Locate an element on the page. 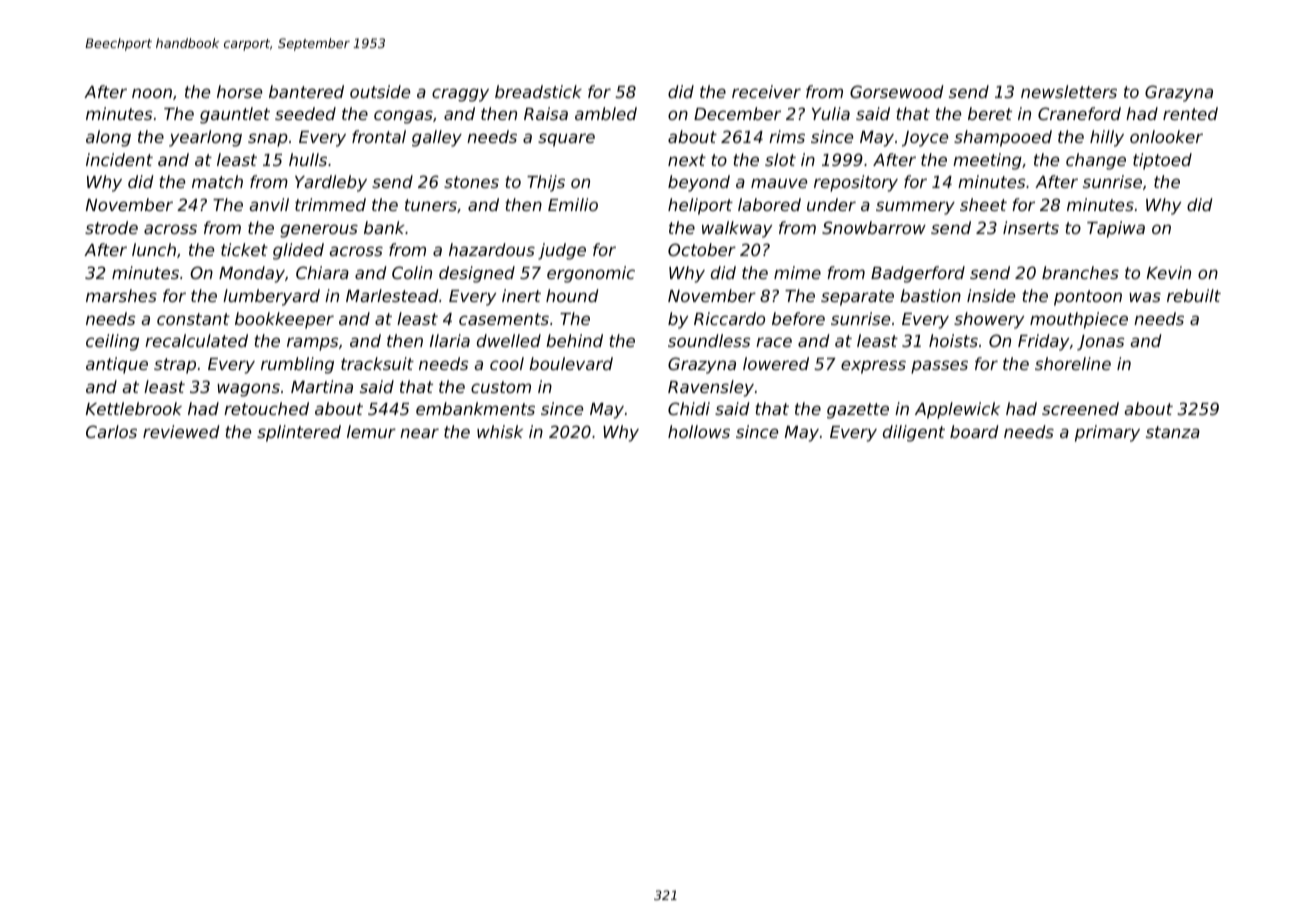 The width and height of the document is (1308, 924). ticket is located at coordinates (244, 249).
